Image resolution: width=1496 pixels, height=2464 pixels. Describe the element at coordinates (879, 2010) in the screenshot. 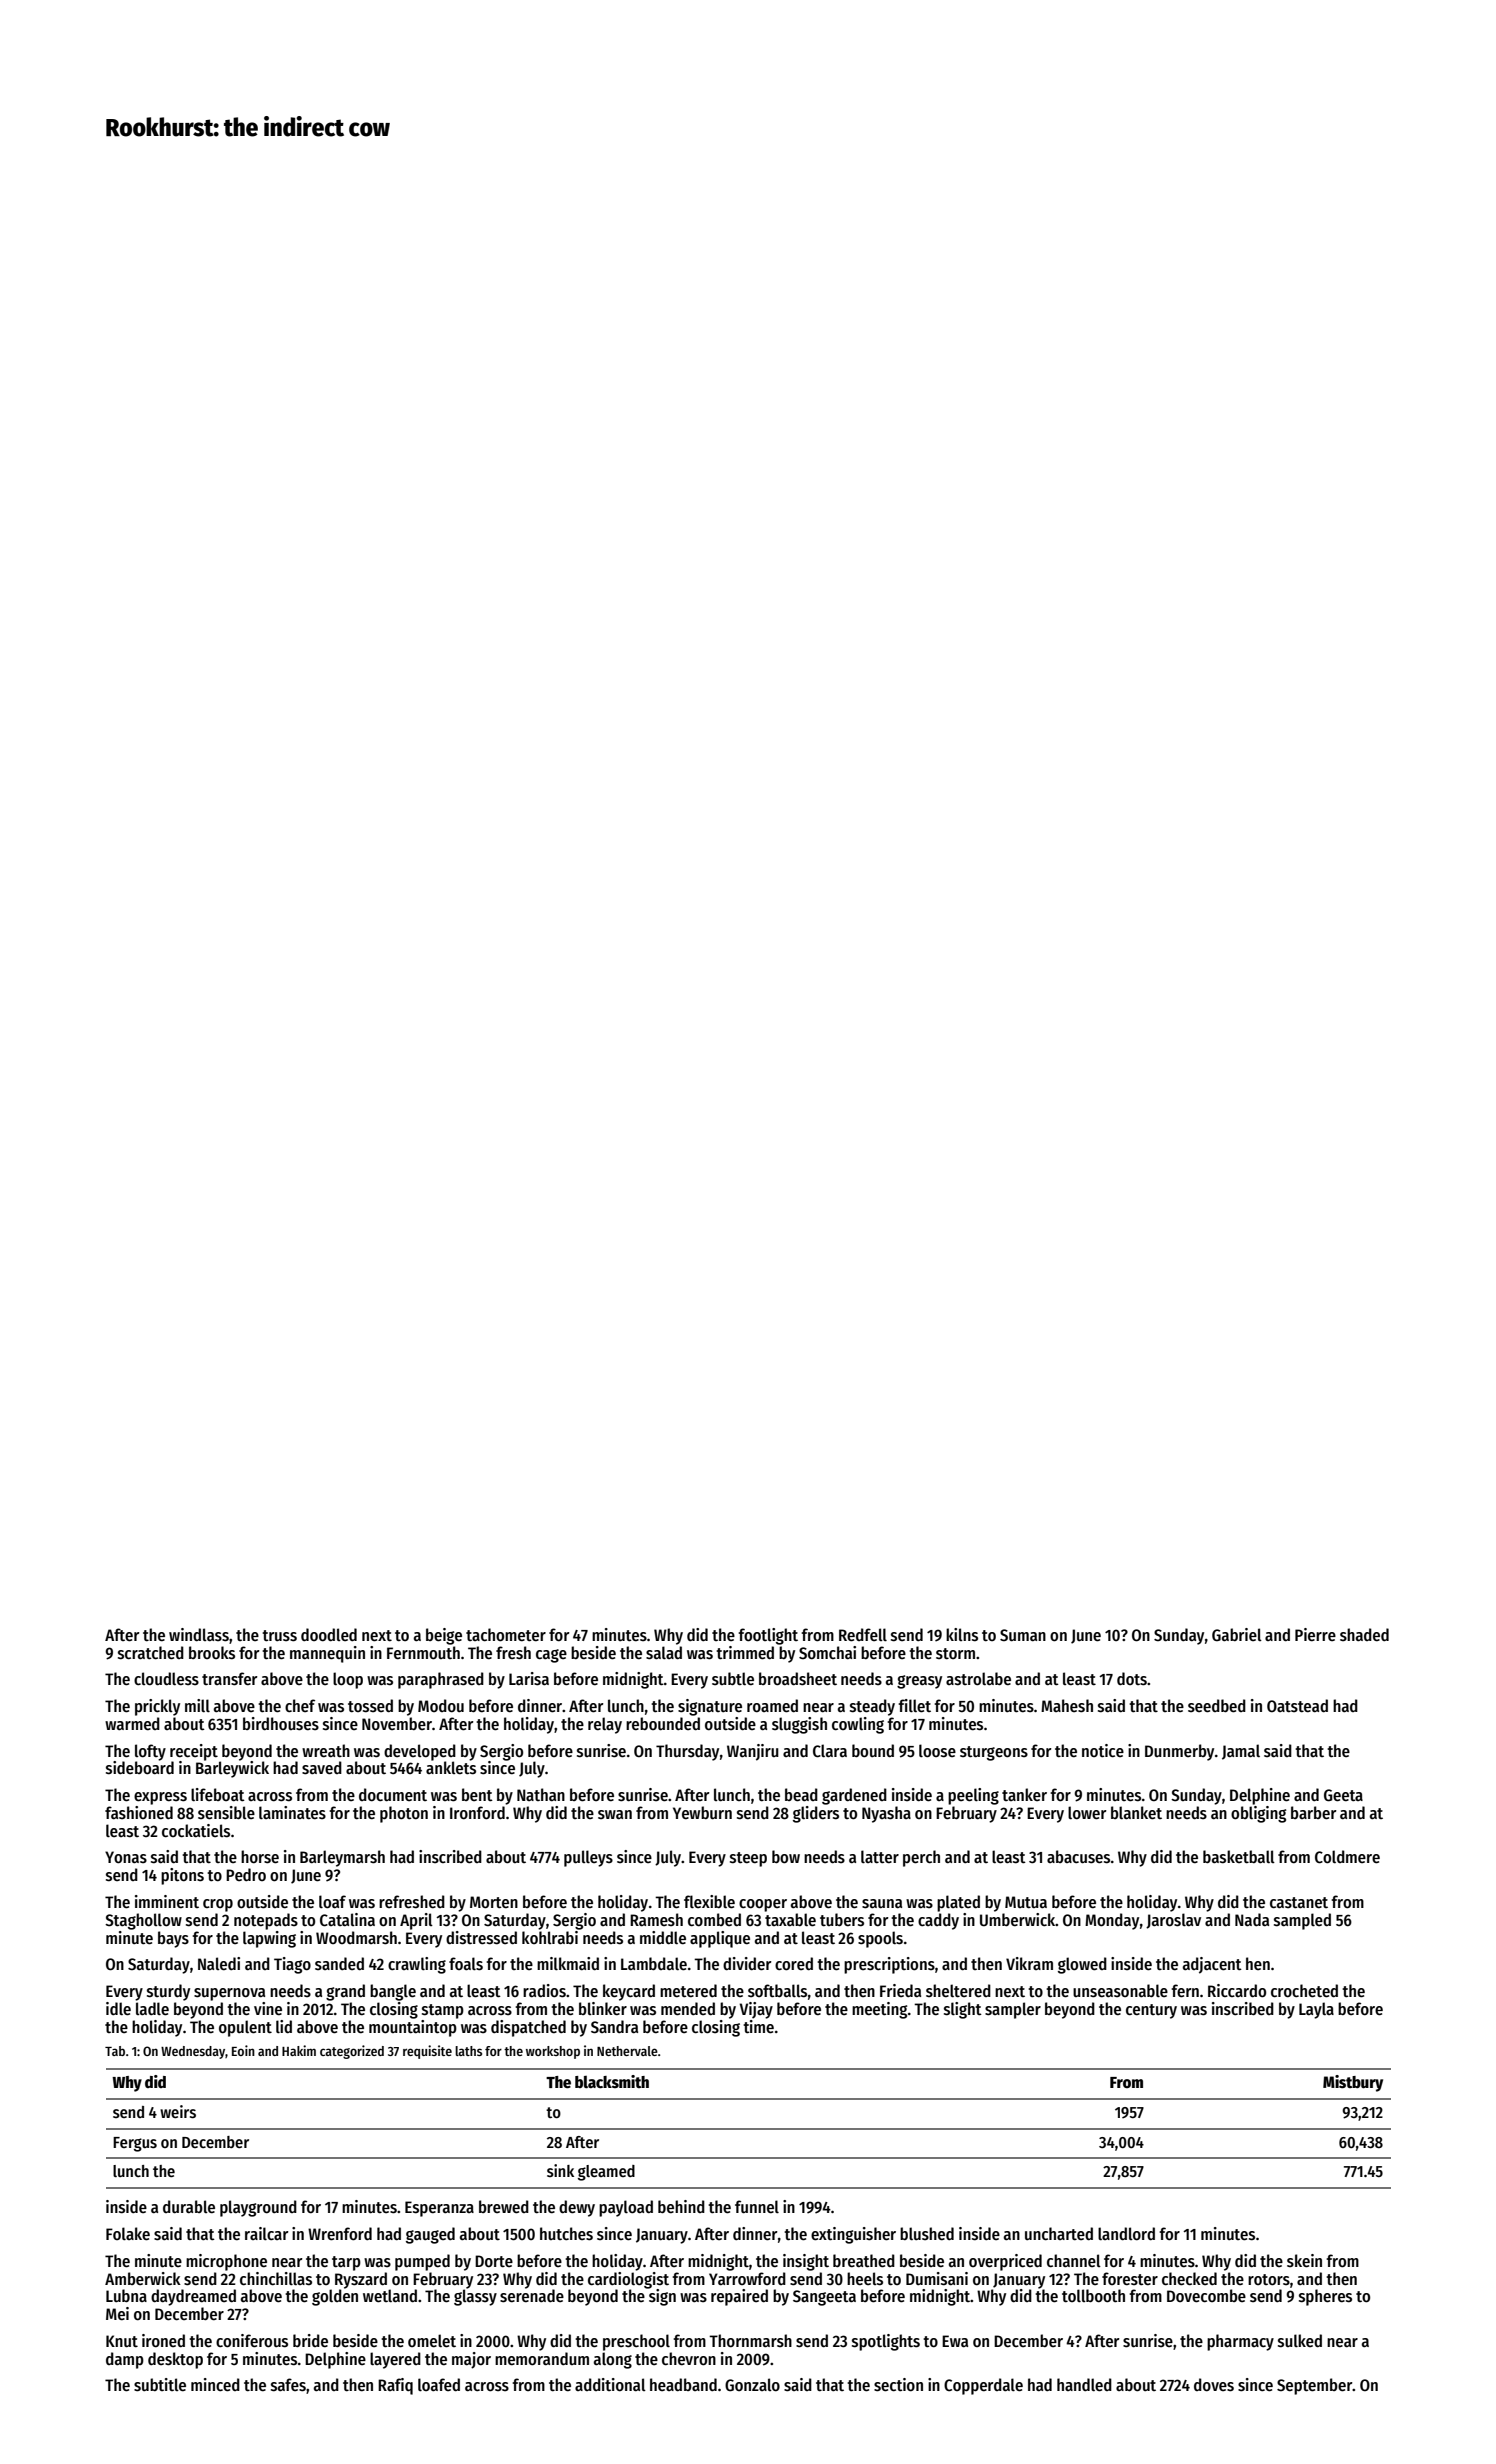

I see `meeting` at that location.
